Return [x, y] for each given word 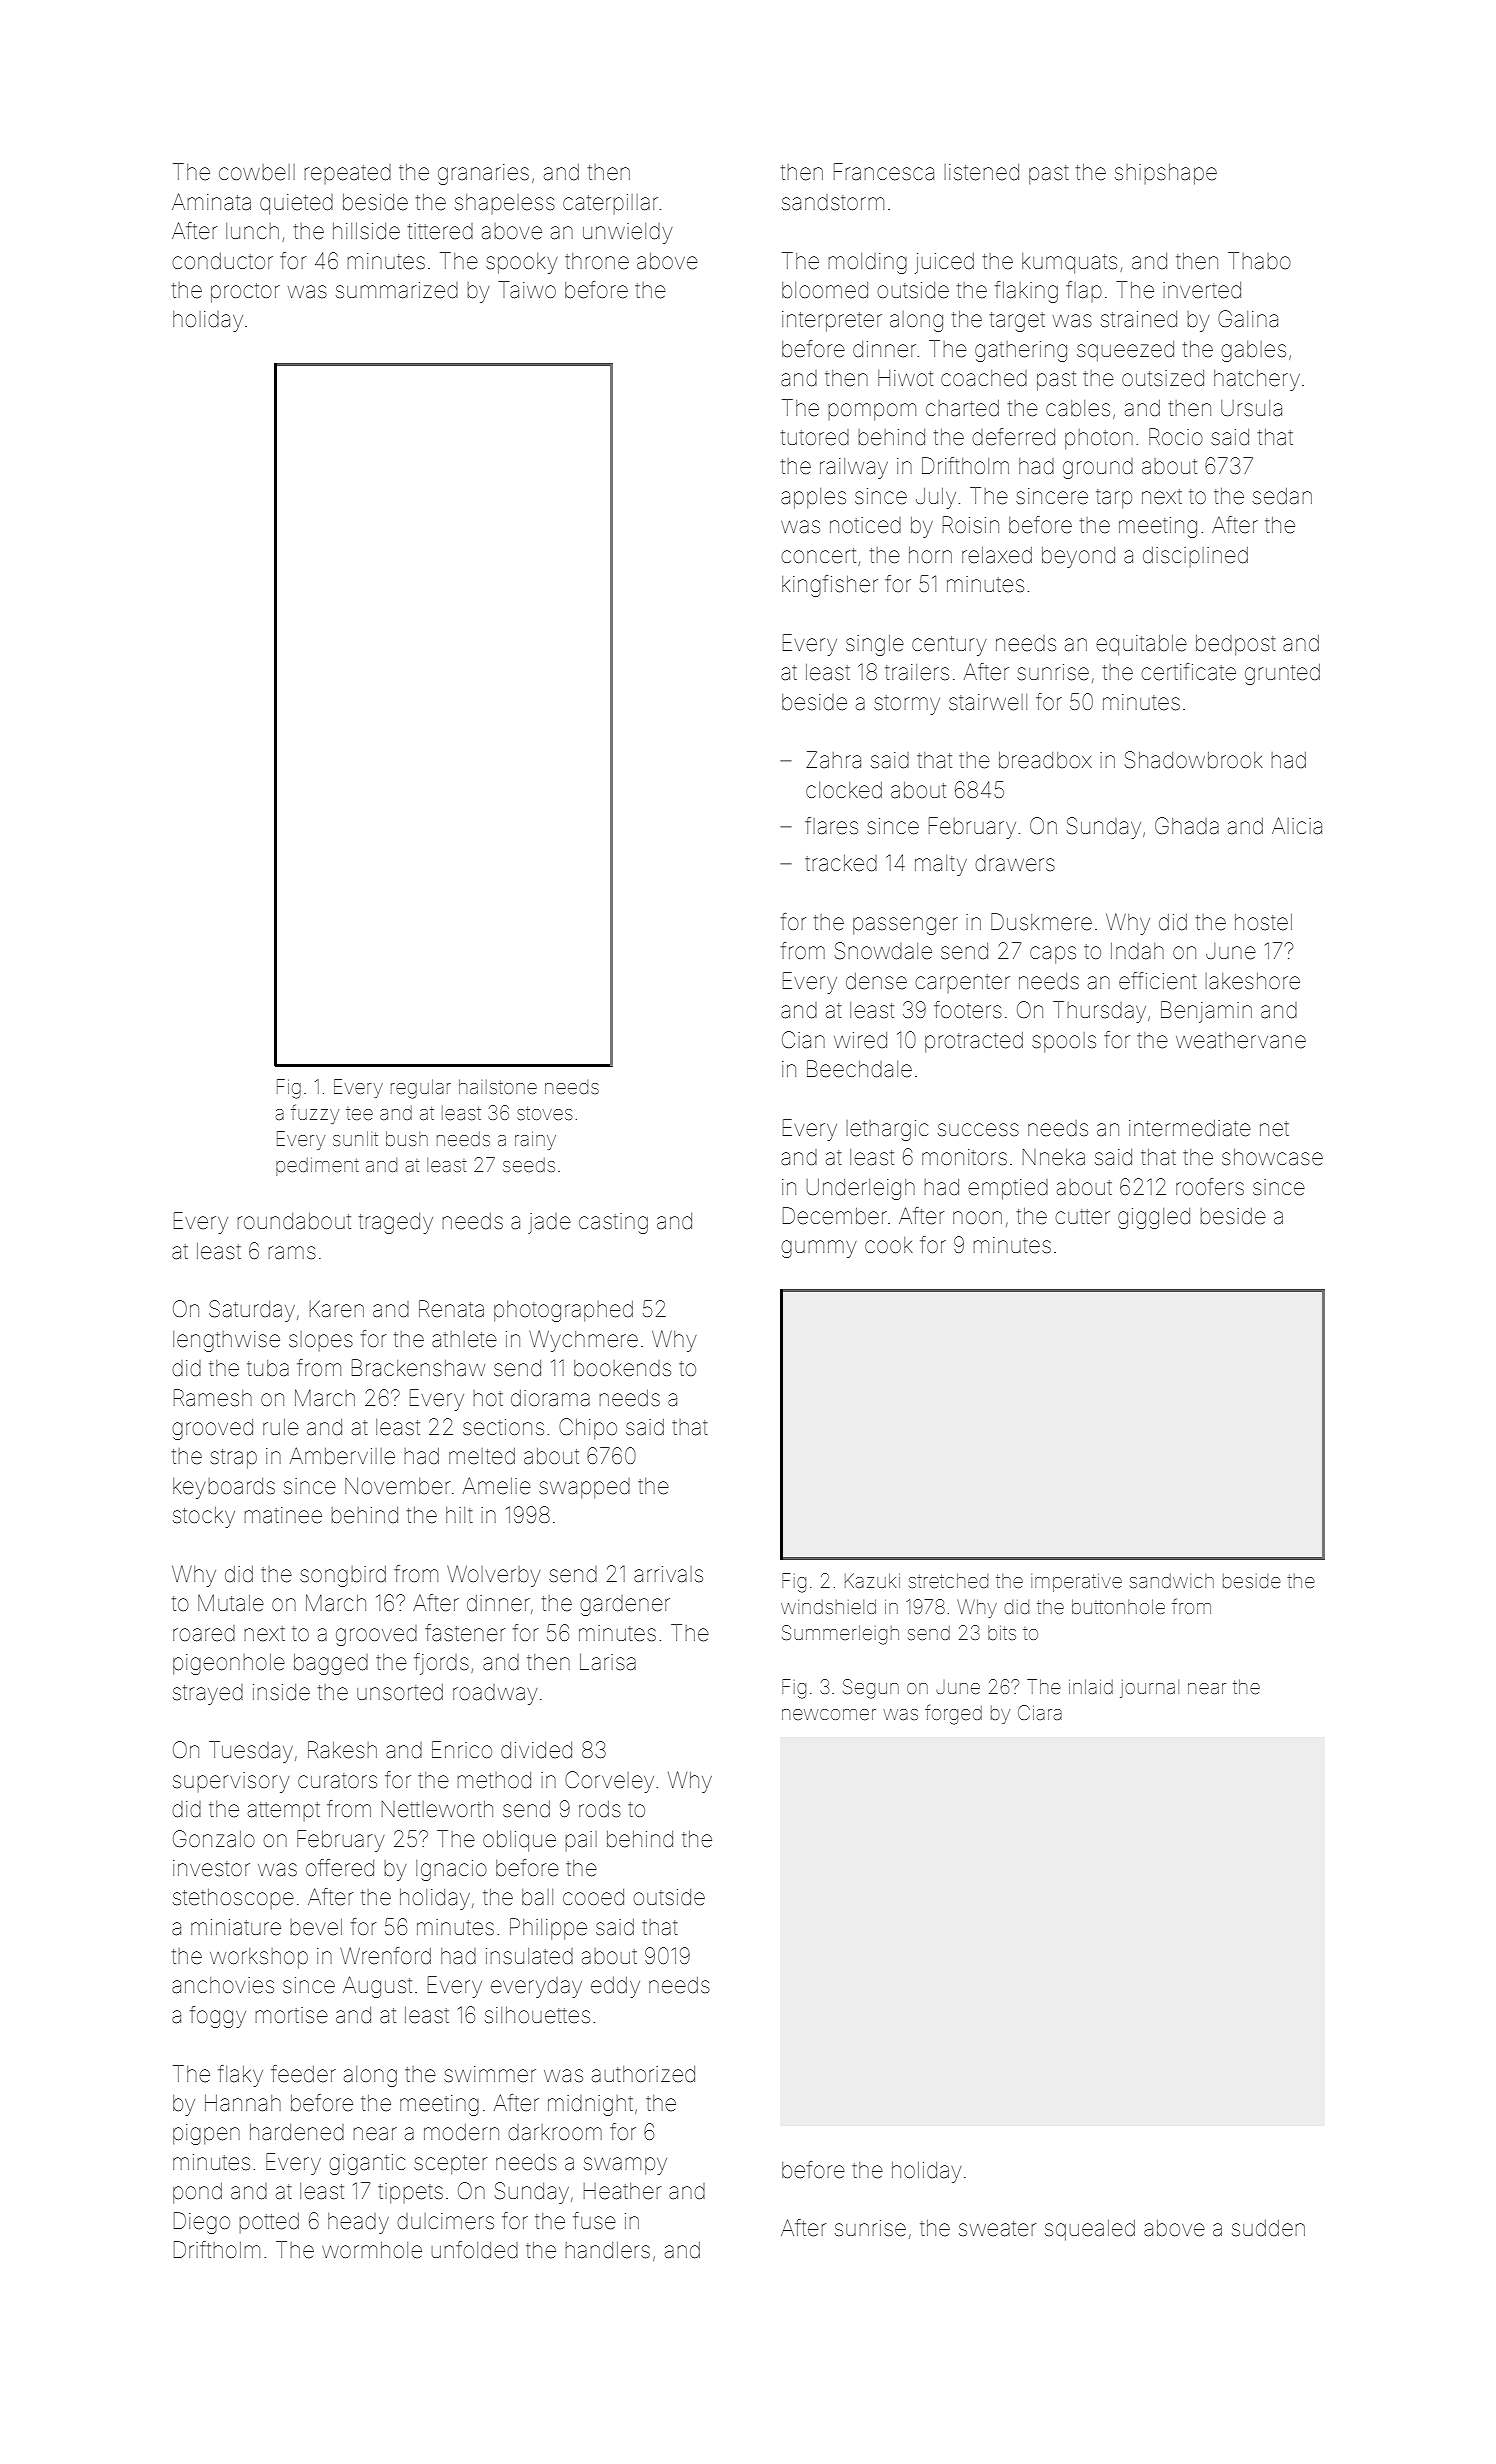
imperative [1076, 1583]
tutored [815, 437]
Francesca [884, 172]
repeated [348, 174]
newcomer [829, 1714]
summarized [397, 290]
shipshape [1166, 174]
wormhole [372, 2250]
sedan [1282, 496]
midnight [590, 2105]
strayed [208, 1694]
